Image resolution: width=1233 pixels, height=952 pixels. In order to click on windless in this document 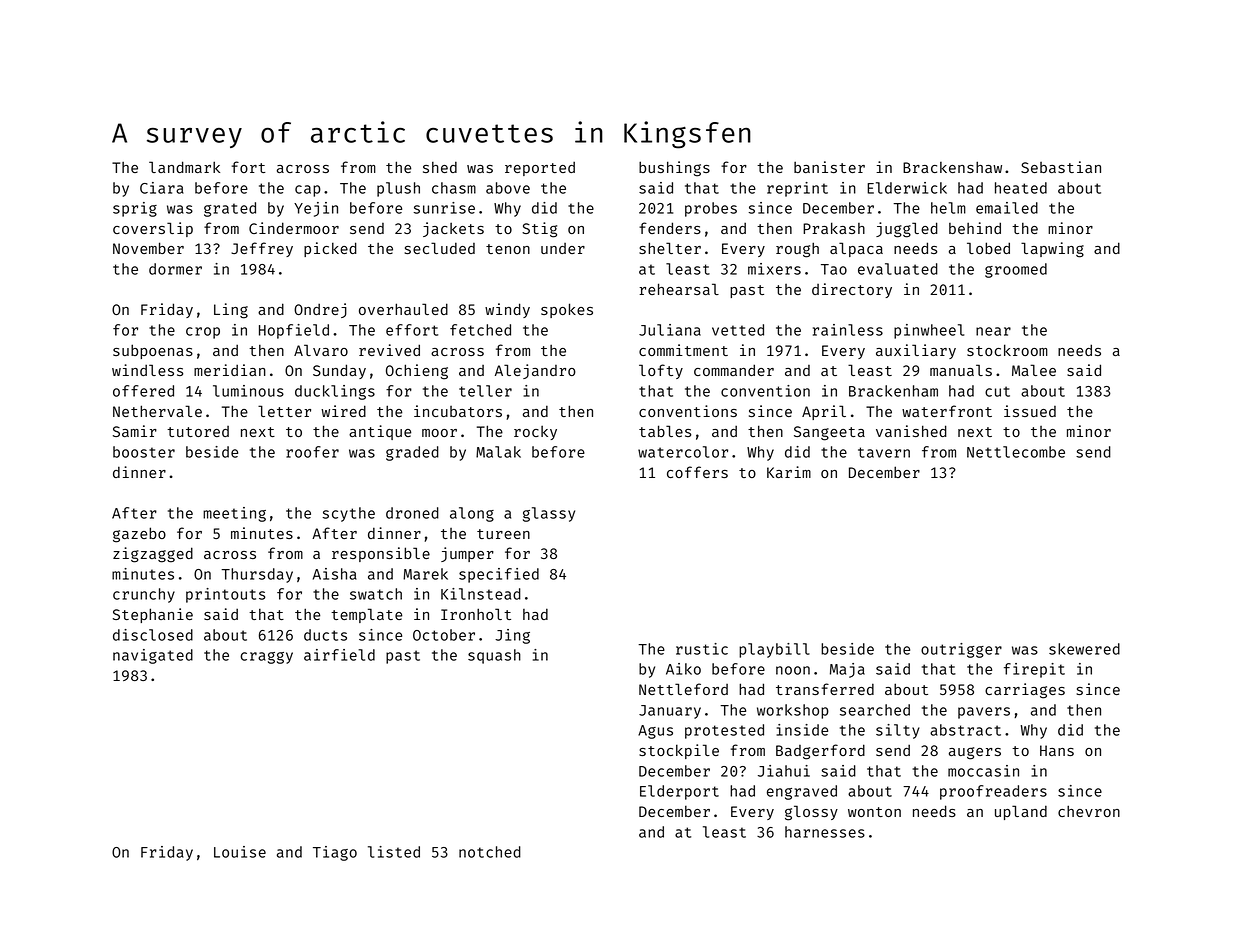, I will do `click(147, 370)`.
